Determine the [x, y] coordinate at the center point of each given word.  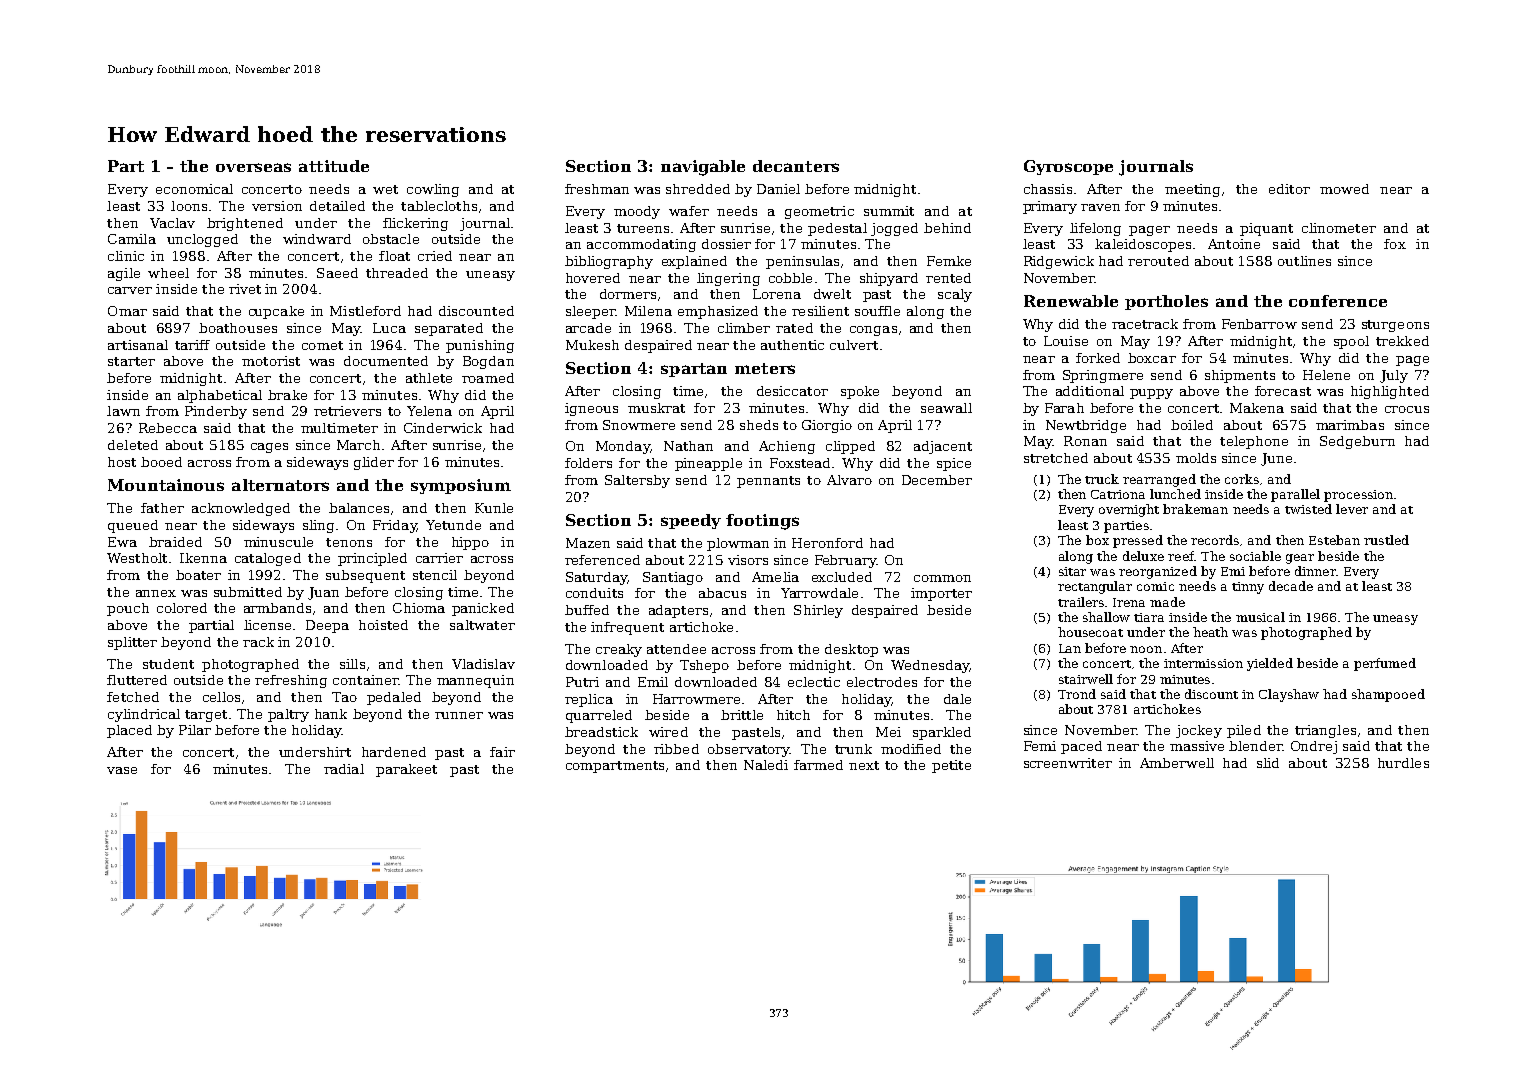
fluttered [137, 680]
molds [1196, 458]
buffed [587, 610]
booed [161, 462]
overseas [253, 167]
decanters [796, 166]
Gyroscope [1068, 167]
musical [1260, 617]
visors [748, 560]
